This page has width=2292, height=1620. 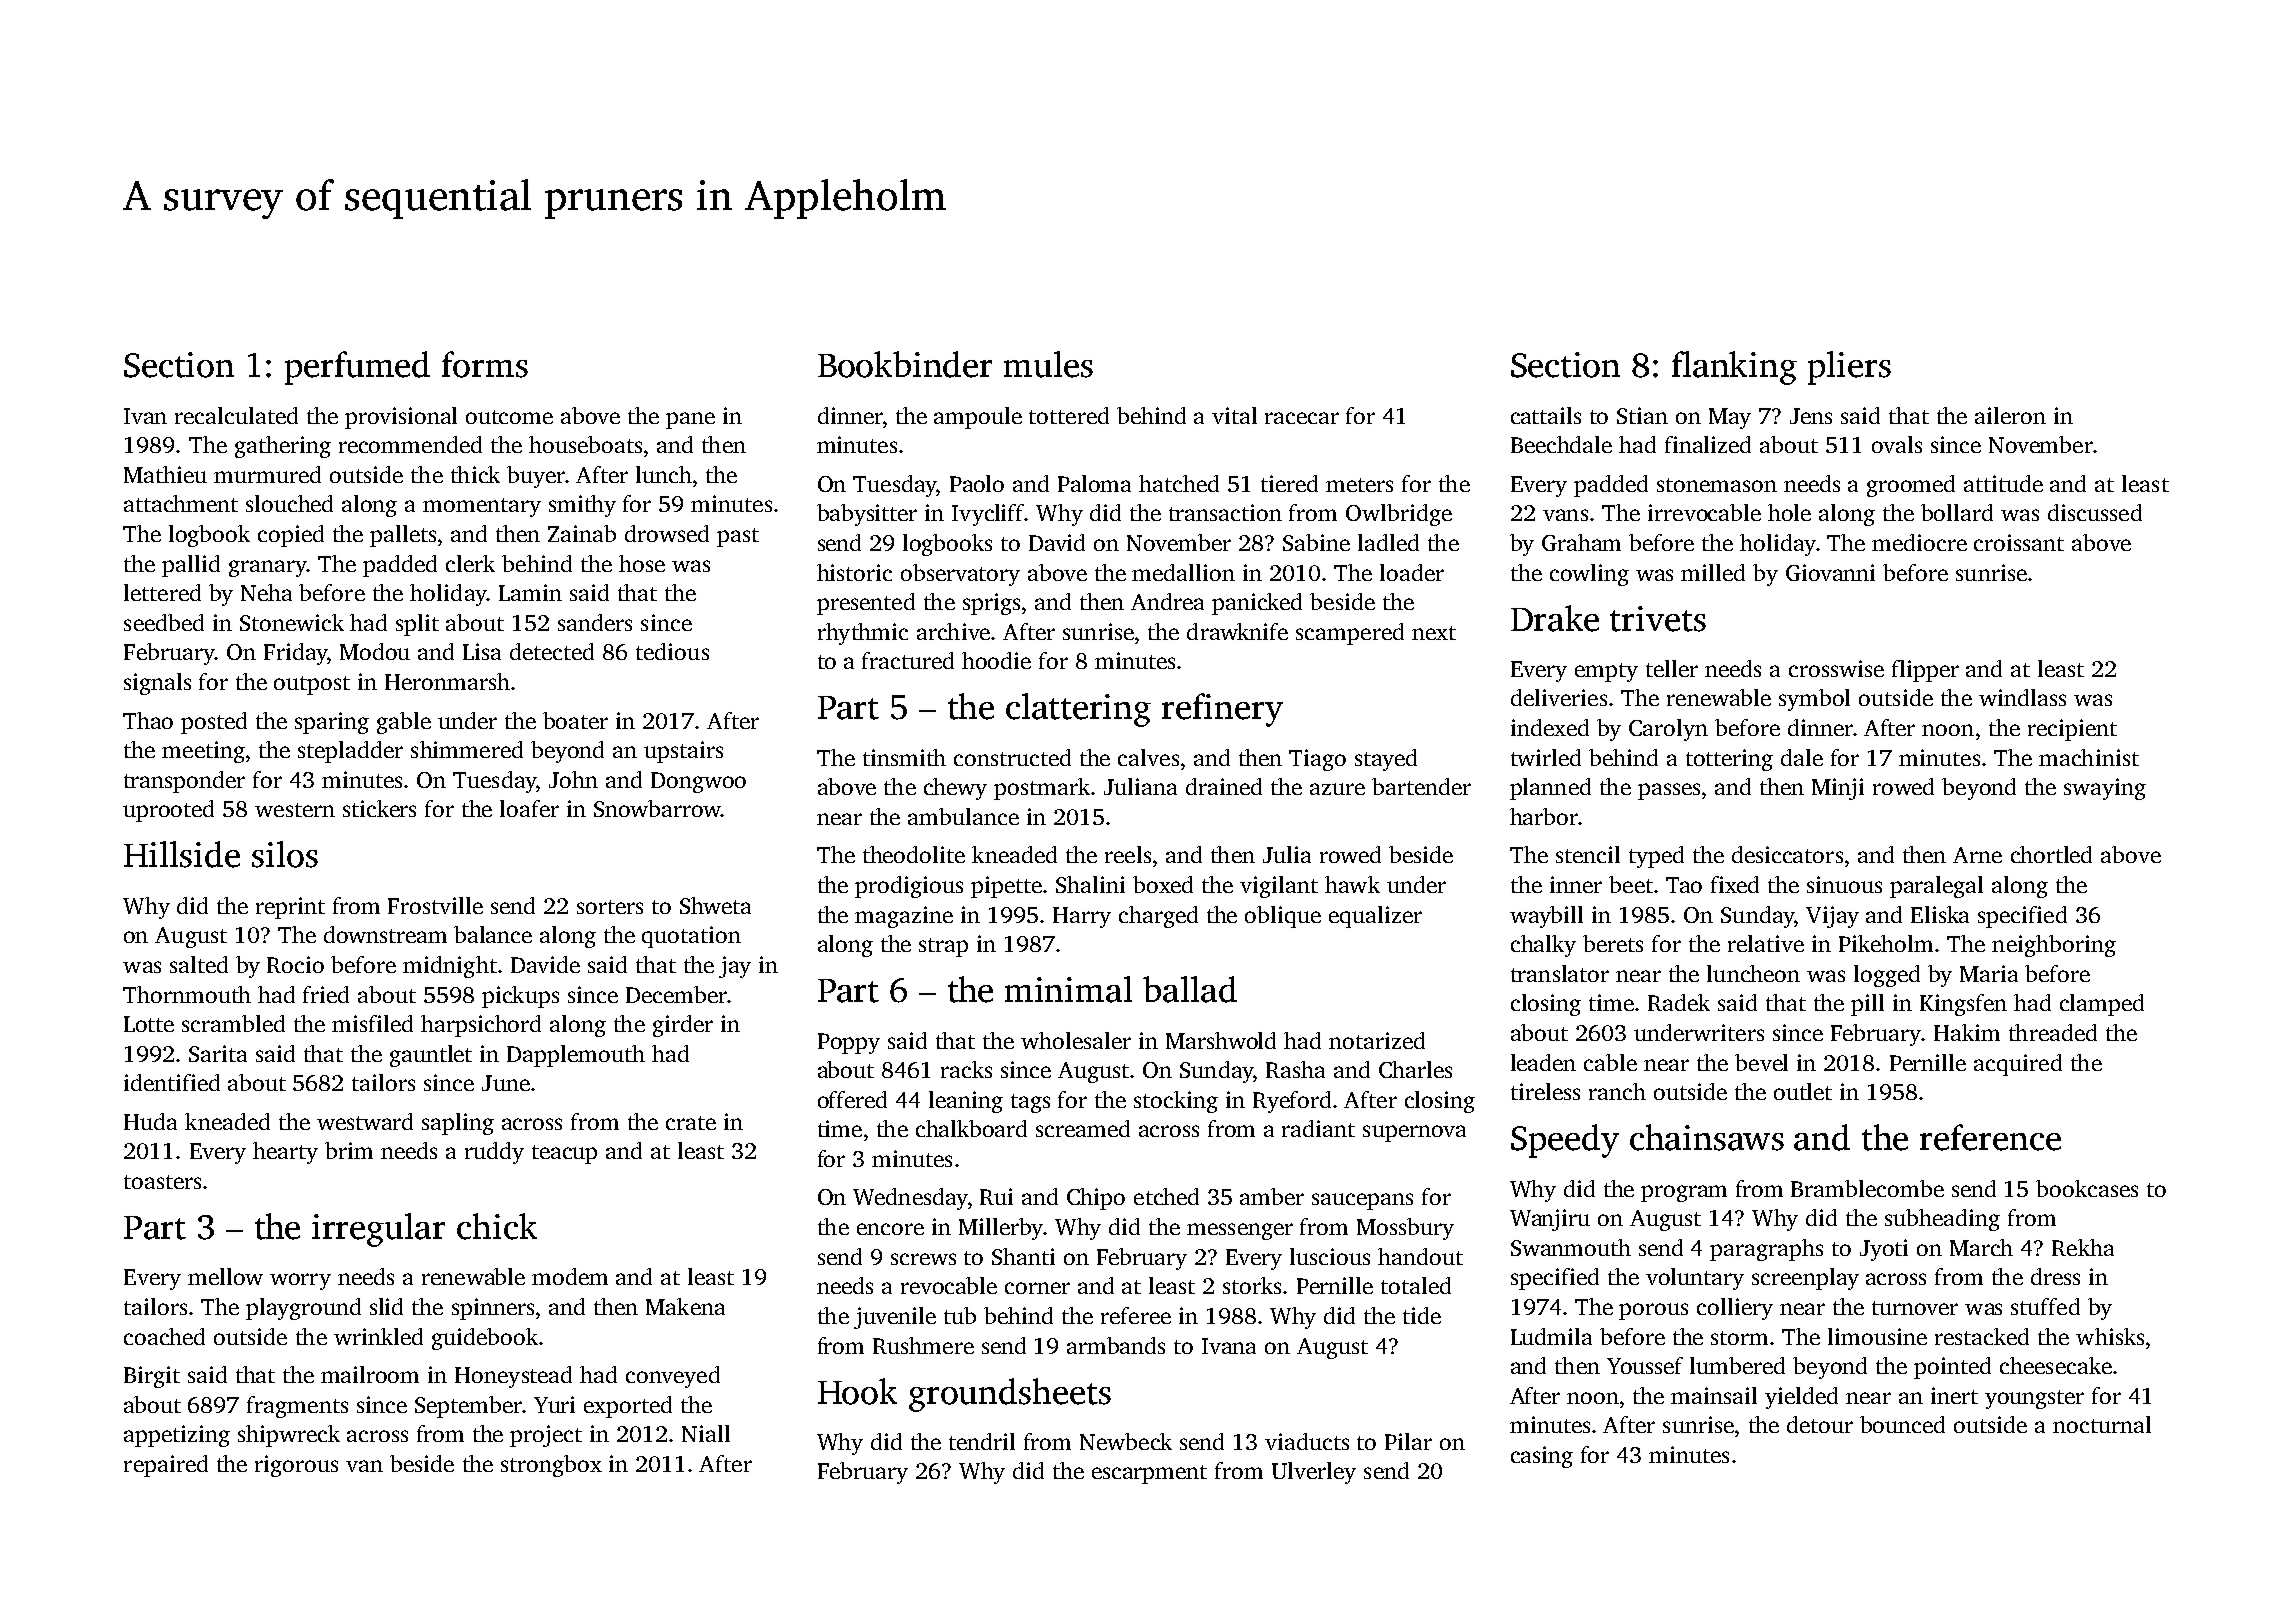 I want to click on Ivycliff, so click(x=988, y=515).
